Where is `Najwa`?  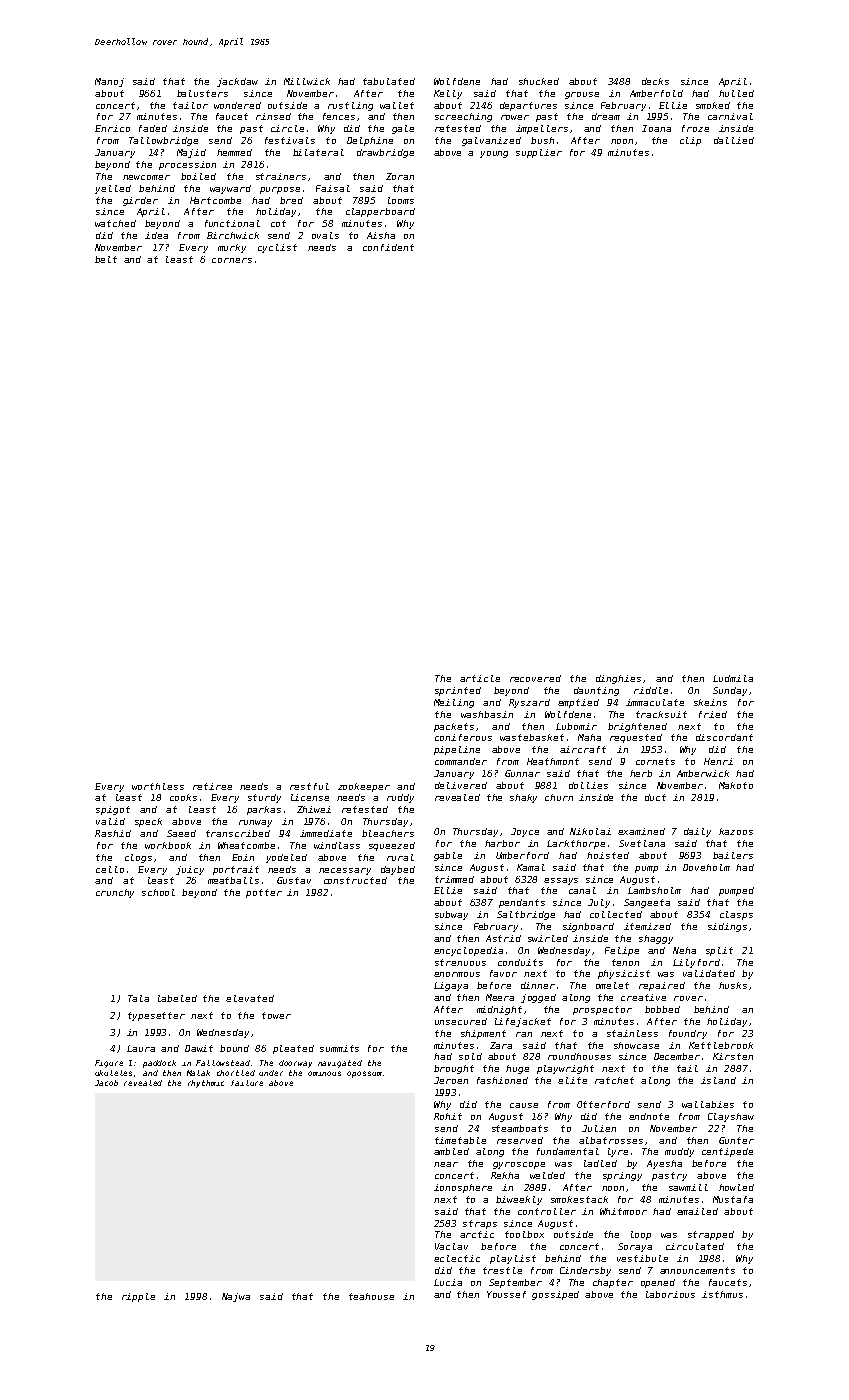 Najwa is located at coordinates (236, 1297).
